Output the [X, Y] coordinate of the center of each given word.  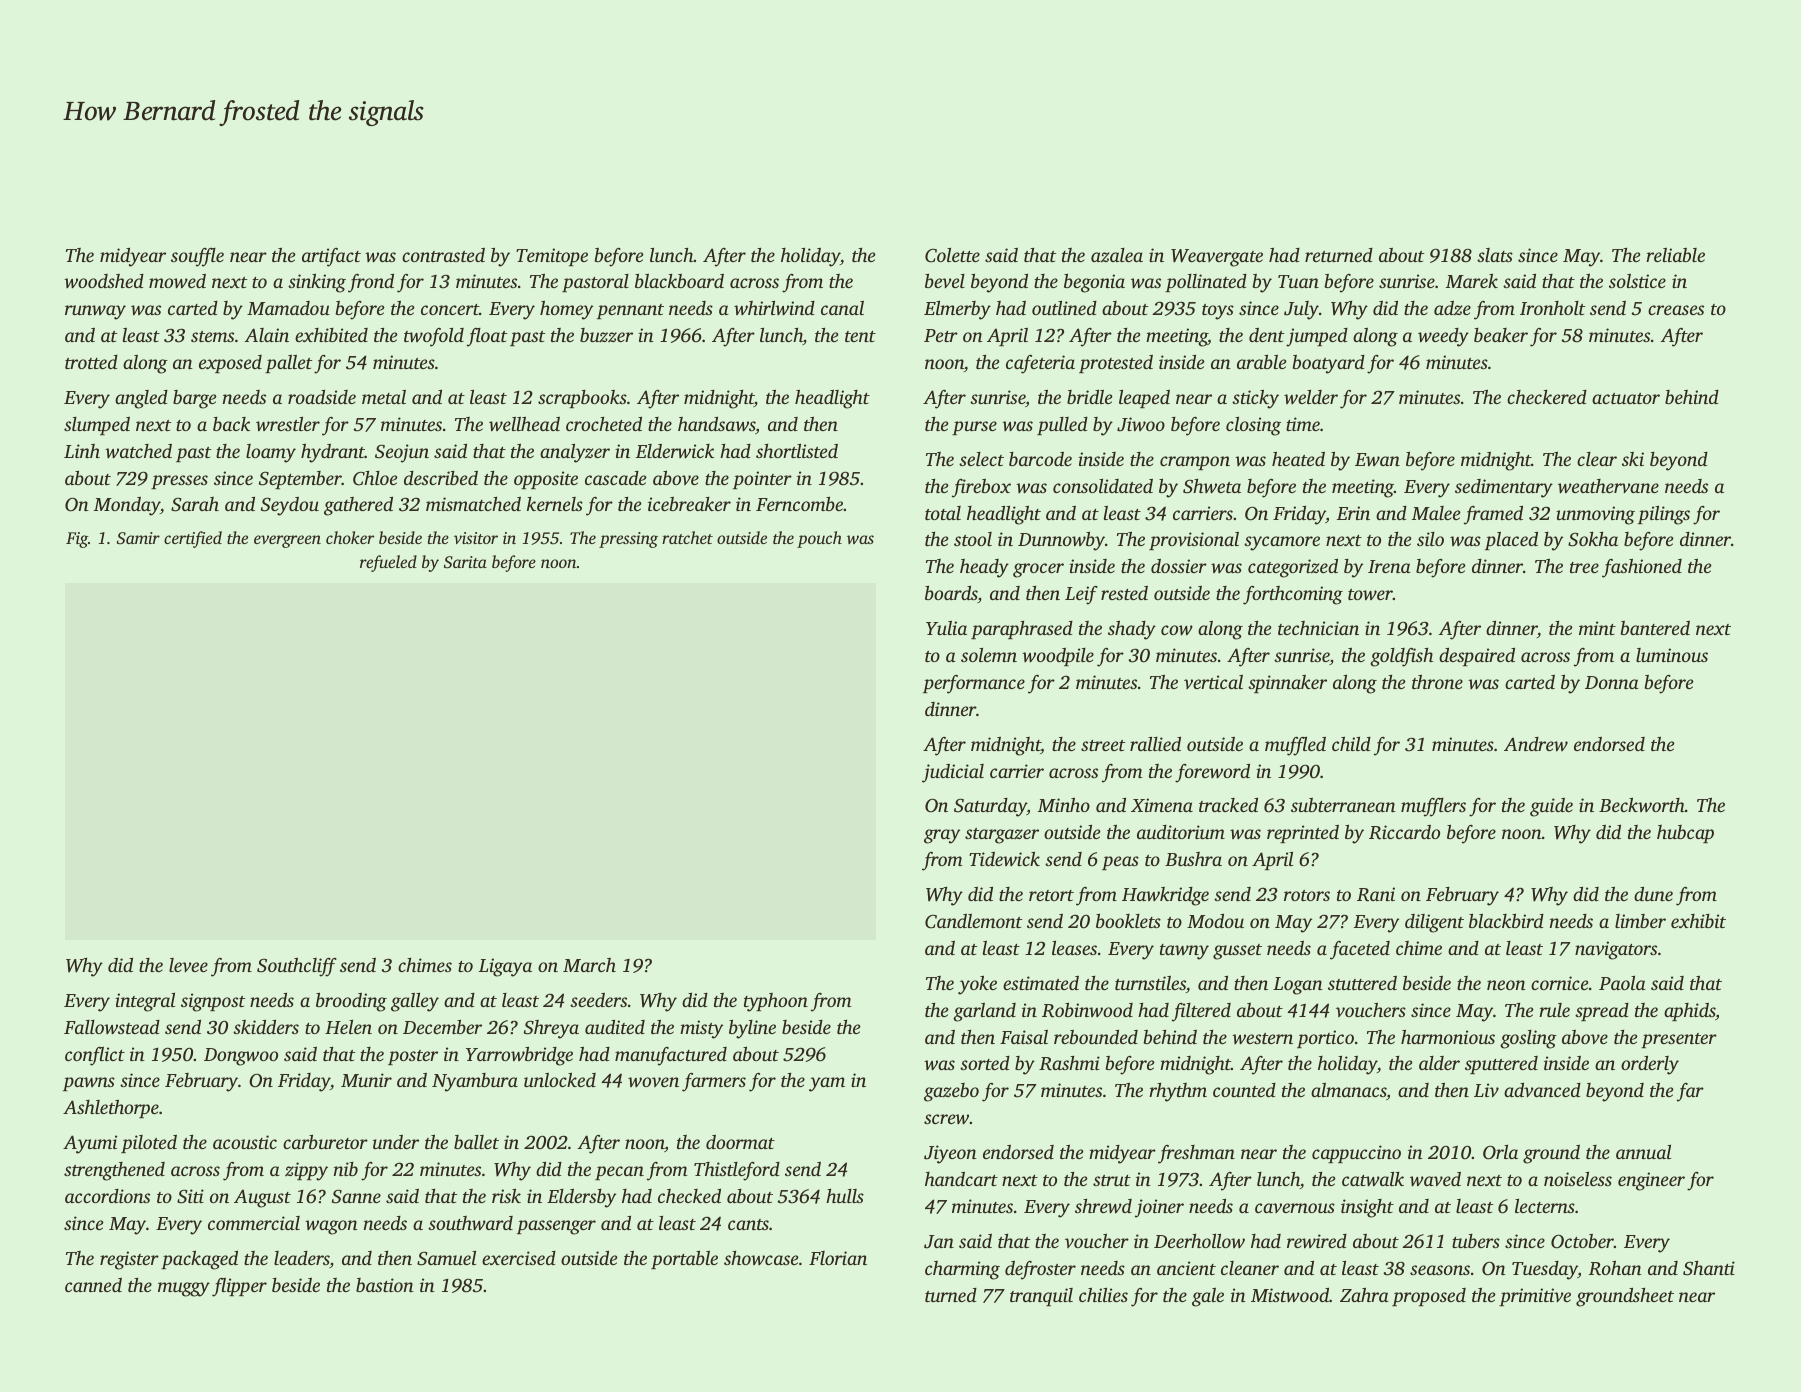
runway [95, 312]
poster [413, 1057]
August [262, 1198]
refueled [388, 563]
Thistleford [737, 1171]
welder [1311, 397]
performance [974, 684]
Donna [1612, 682]
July [1301, 310]
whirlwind [774, 308]
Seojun [402, 453]
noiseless [1578, 1179]
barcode [1040, 459]
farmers [714, 1082]
